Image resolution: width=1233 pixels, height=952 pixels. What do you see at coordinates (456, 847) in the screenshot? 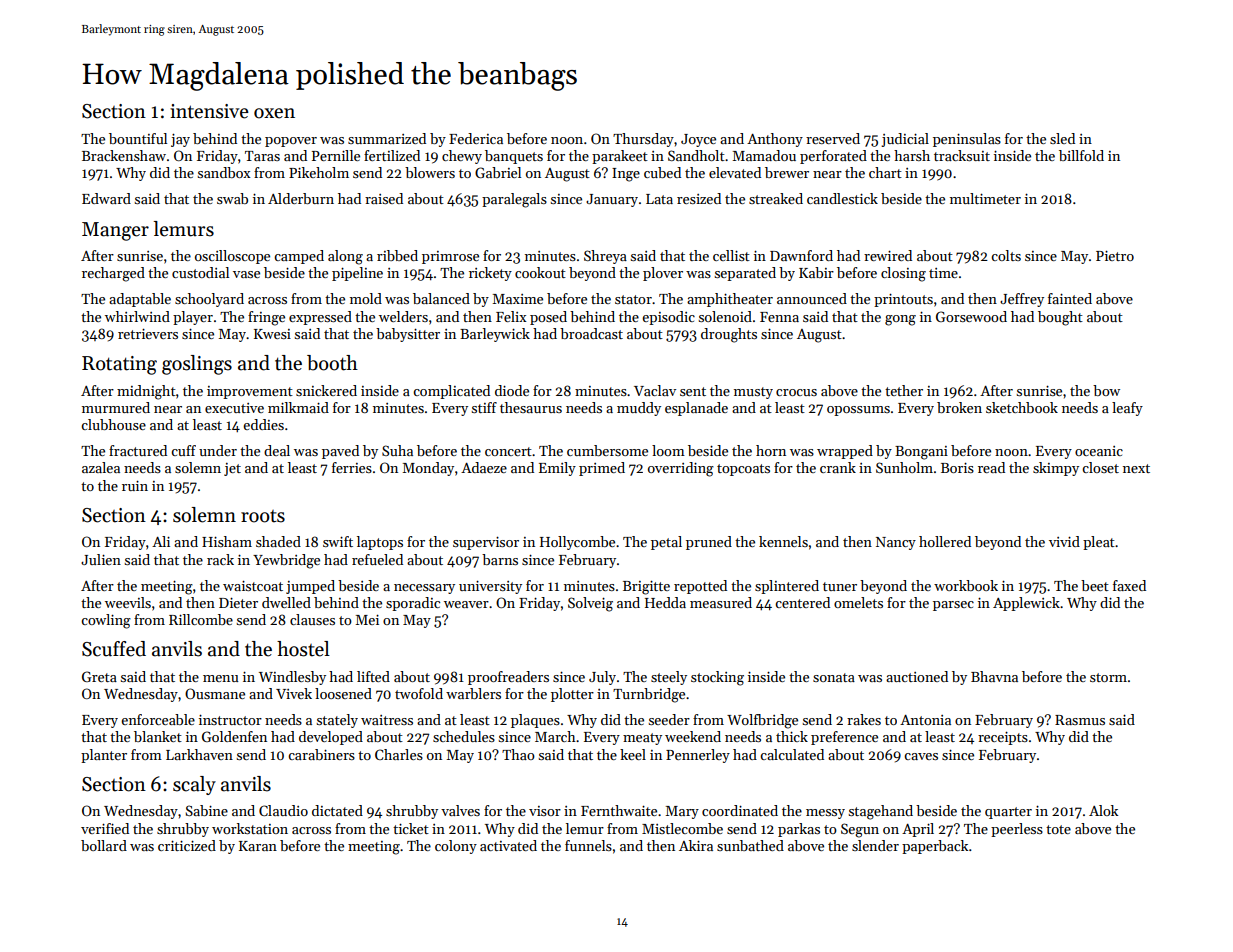
I see `colony` at bounding box center [456, 847].
